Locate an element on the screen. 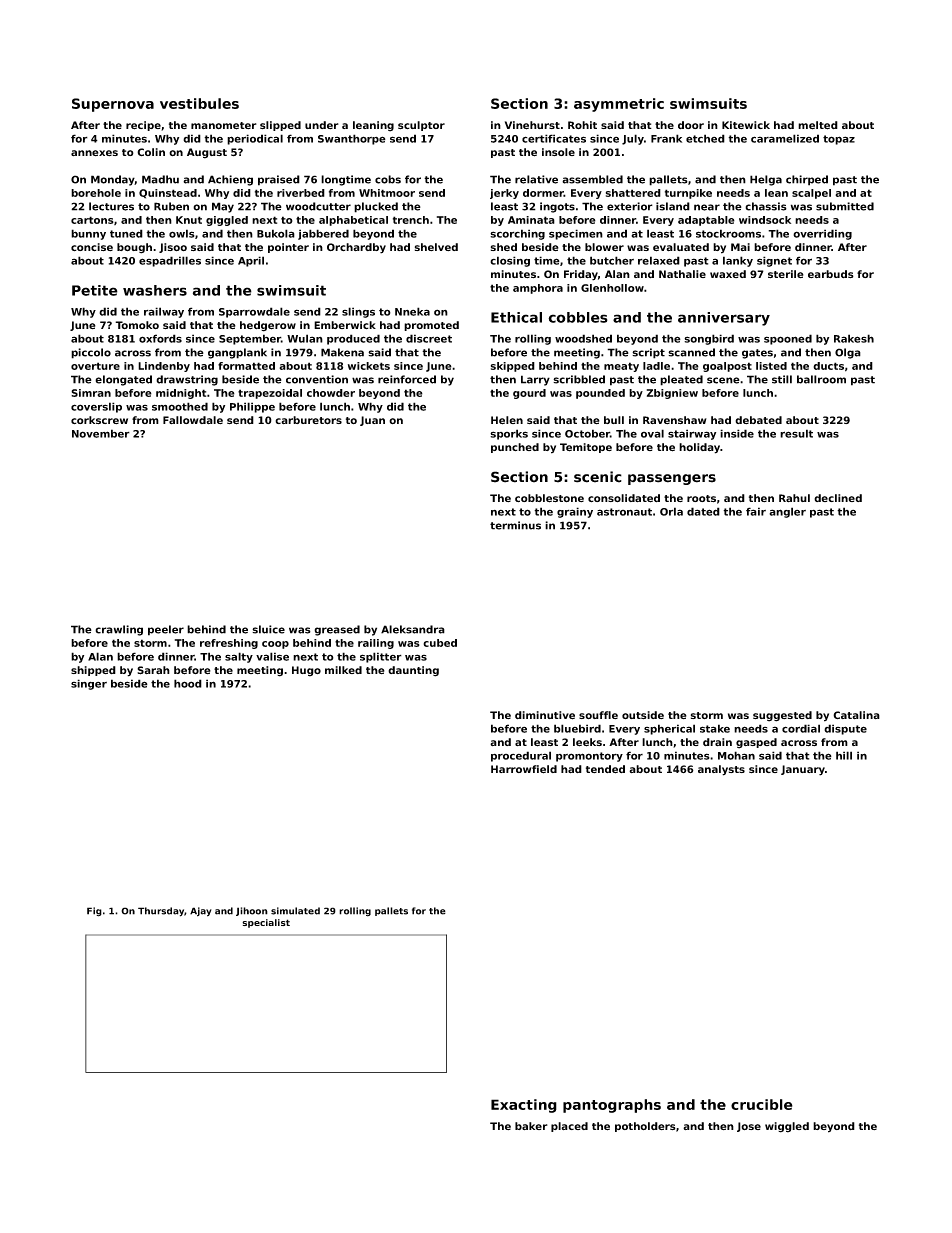 The image size is (952, 1233). Fig is located at coordinates (94, 912).
